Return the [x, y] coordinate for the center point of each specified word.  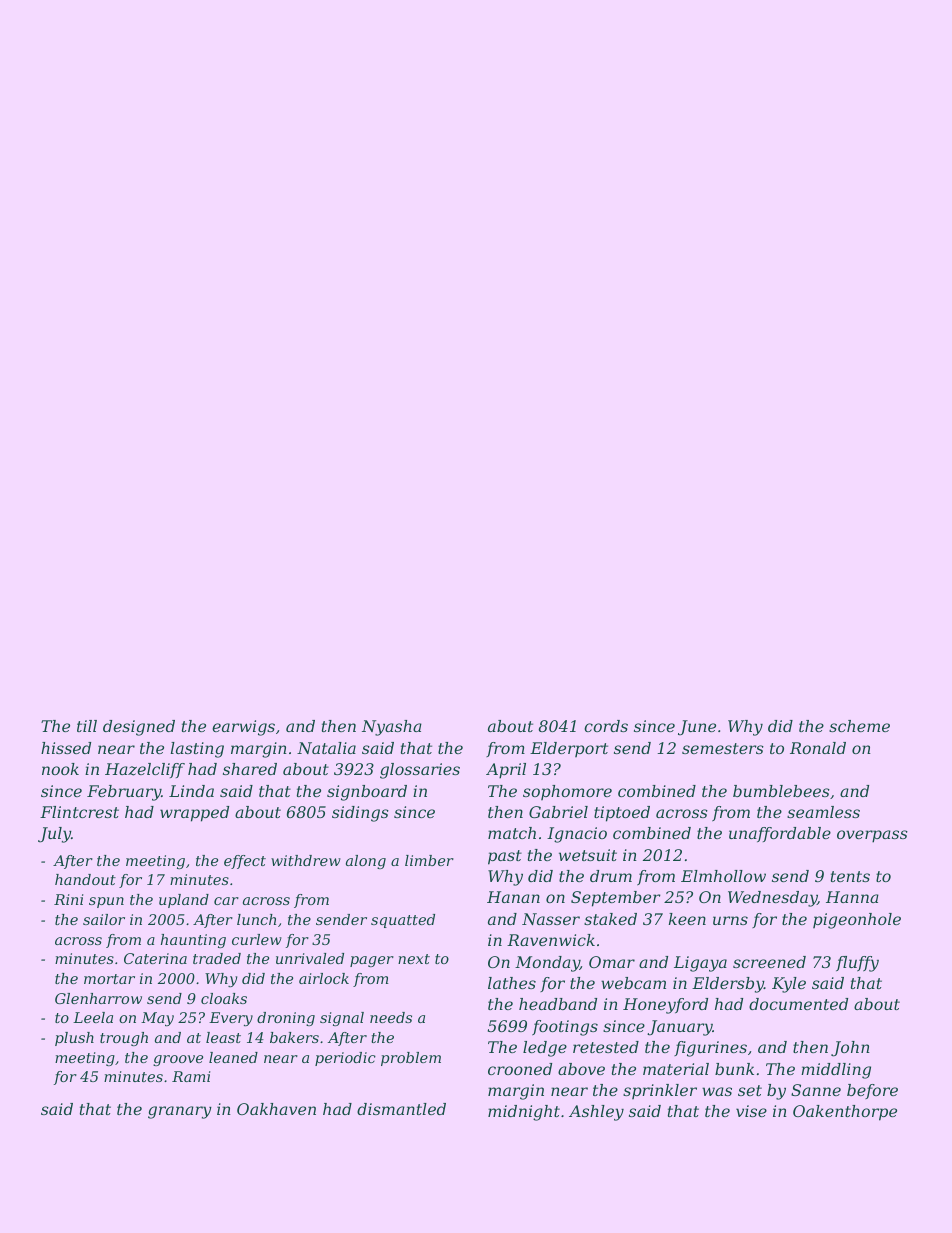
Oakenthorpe [845, 1113]
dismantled [401, 1109]
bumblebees [781, 791]
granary [180, 1112]
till [87, 726]
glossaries [420, 771]
